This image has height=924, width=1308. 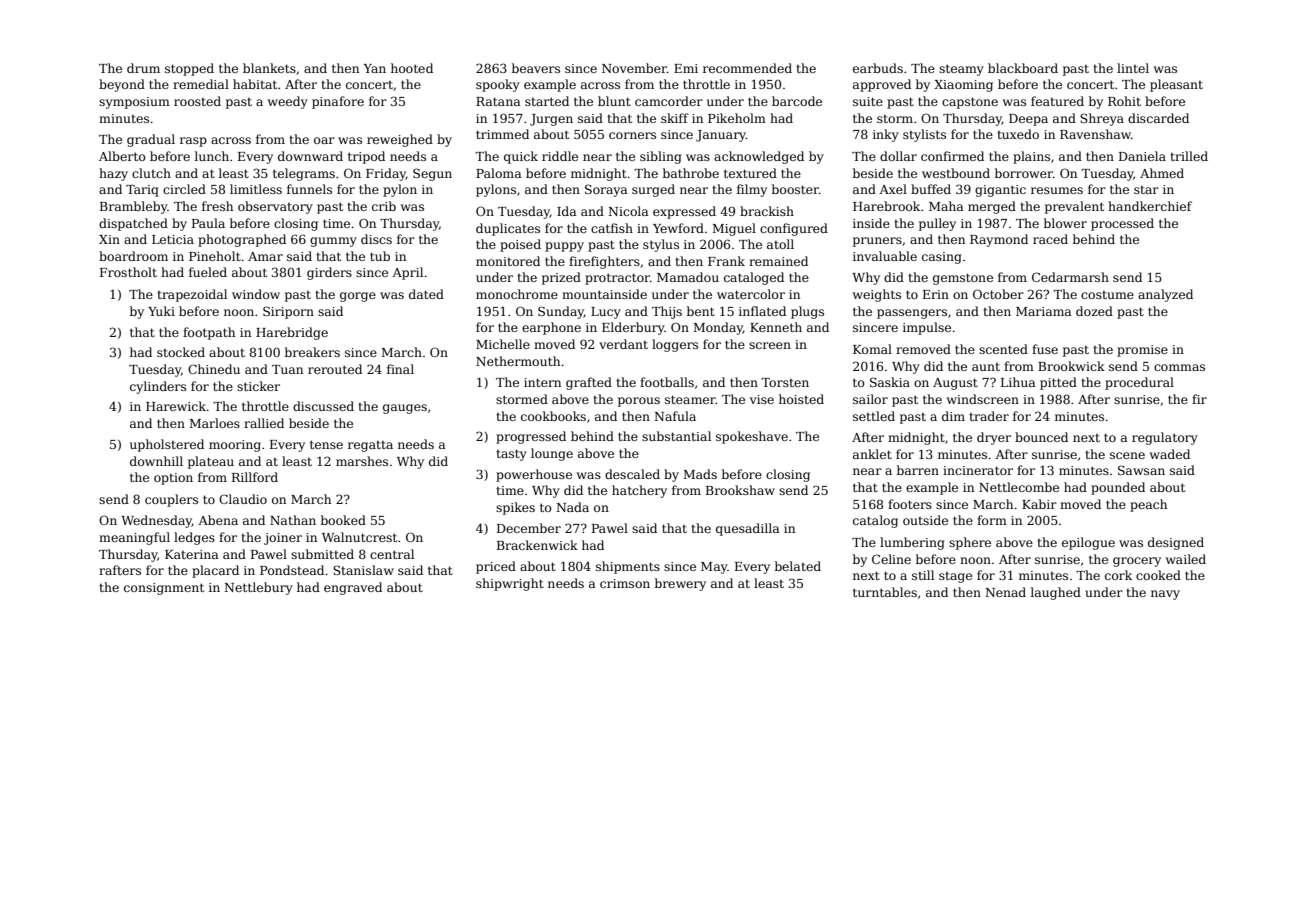 I want to click on drum, so click(x=143, y=68).
